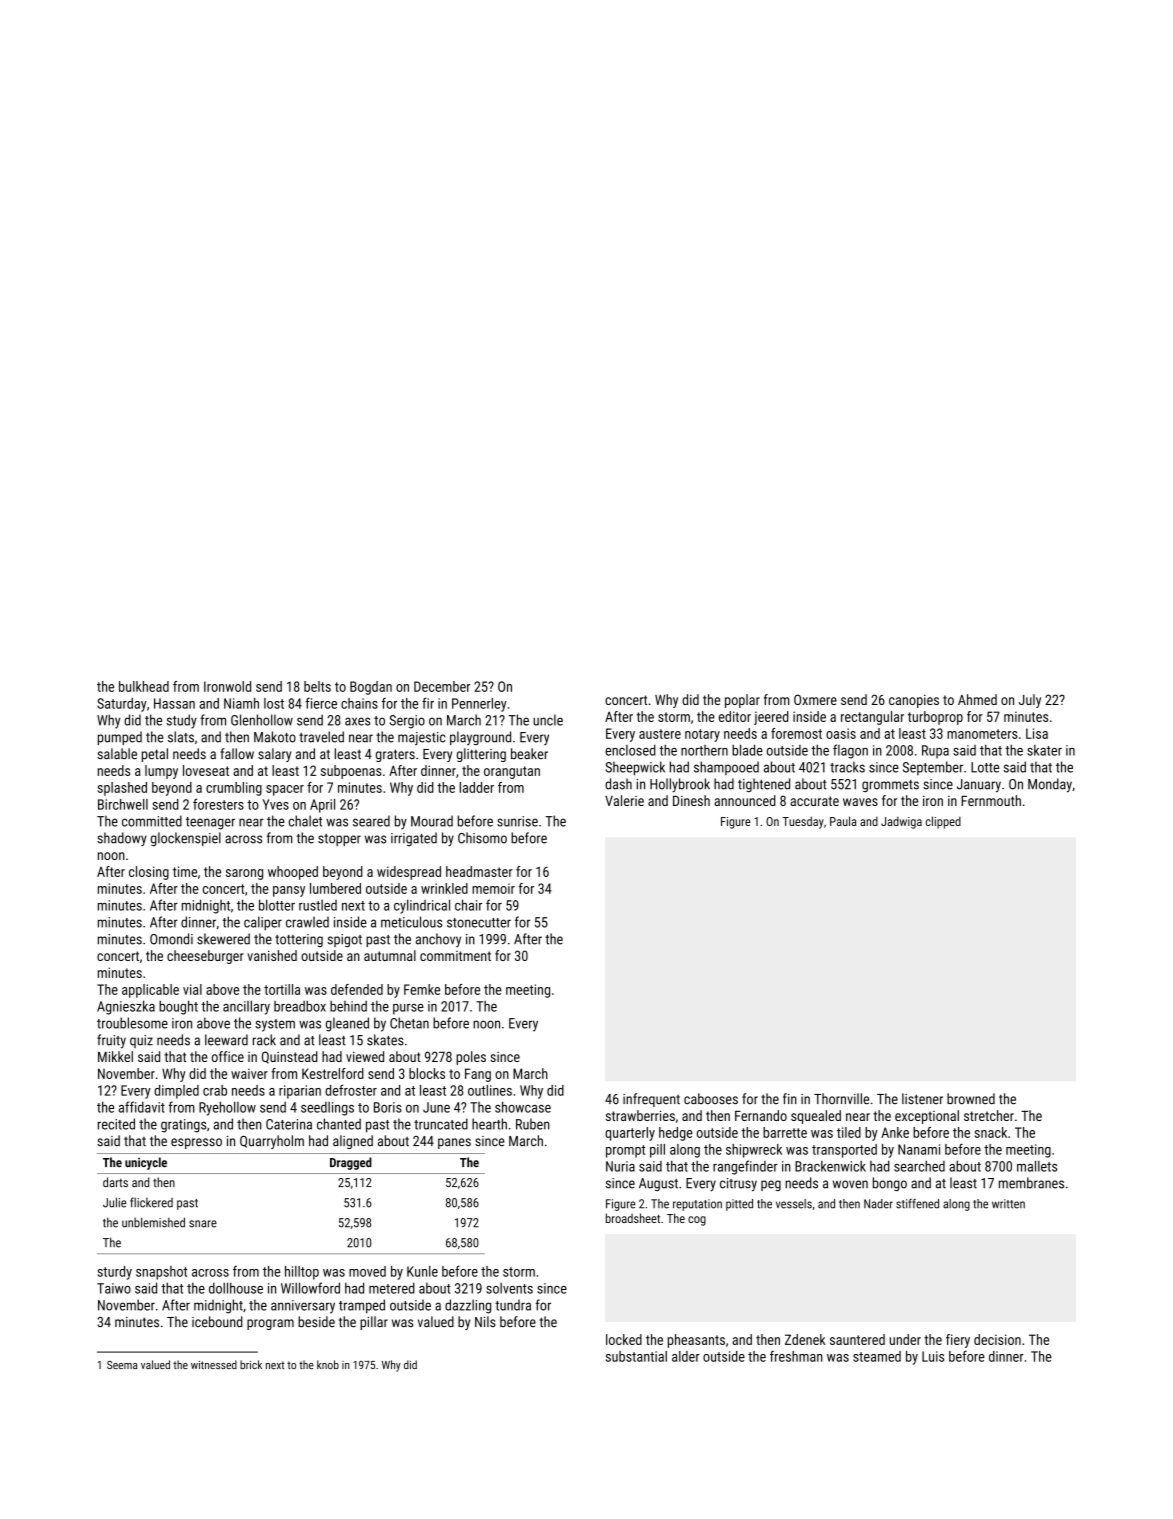 The width and height of the screenshot is (1173, 1519). Describe the element at coordinates (630, 1134) in the screenshot. I see `quarterly` at that location.
